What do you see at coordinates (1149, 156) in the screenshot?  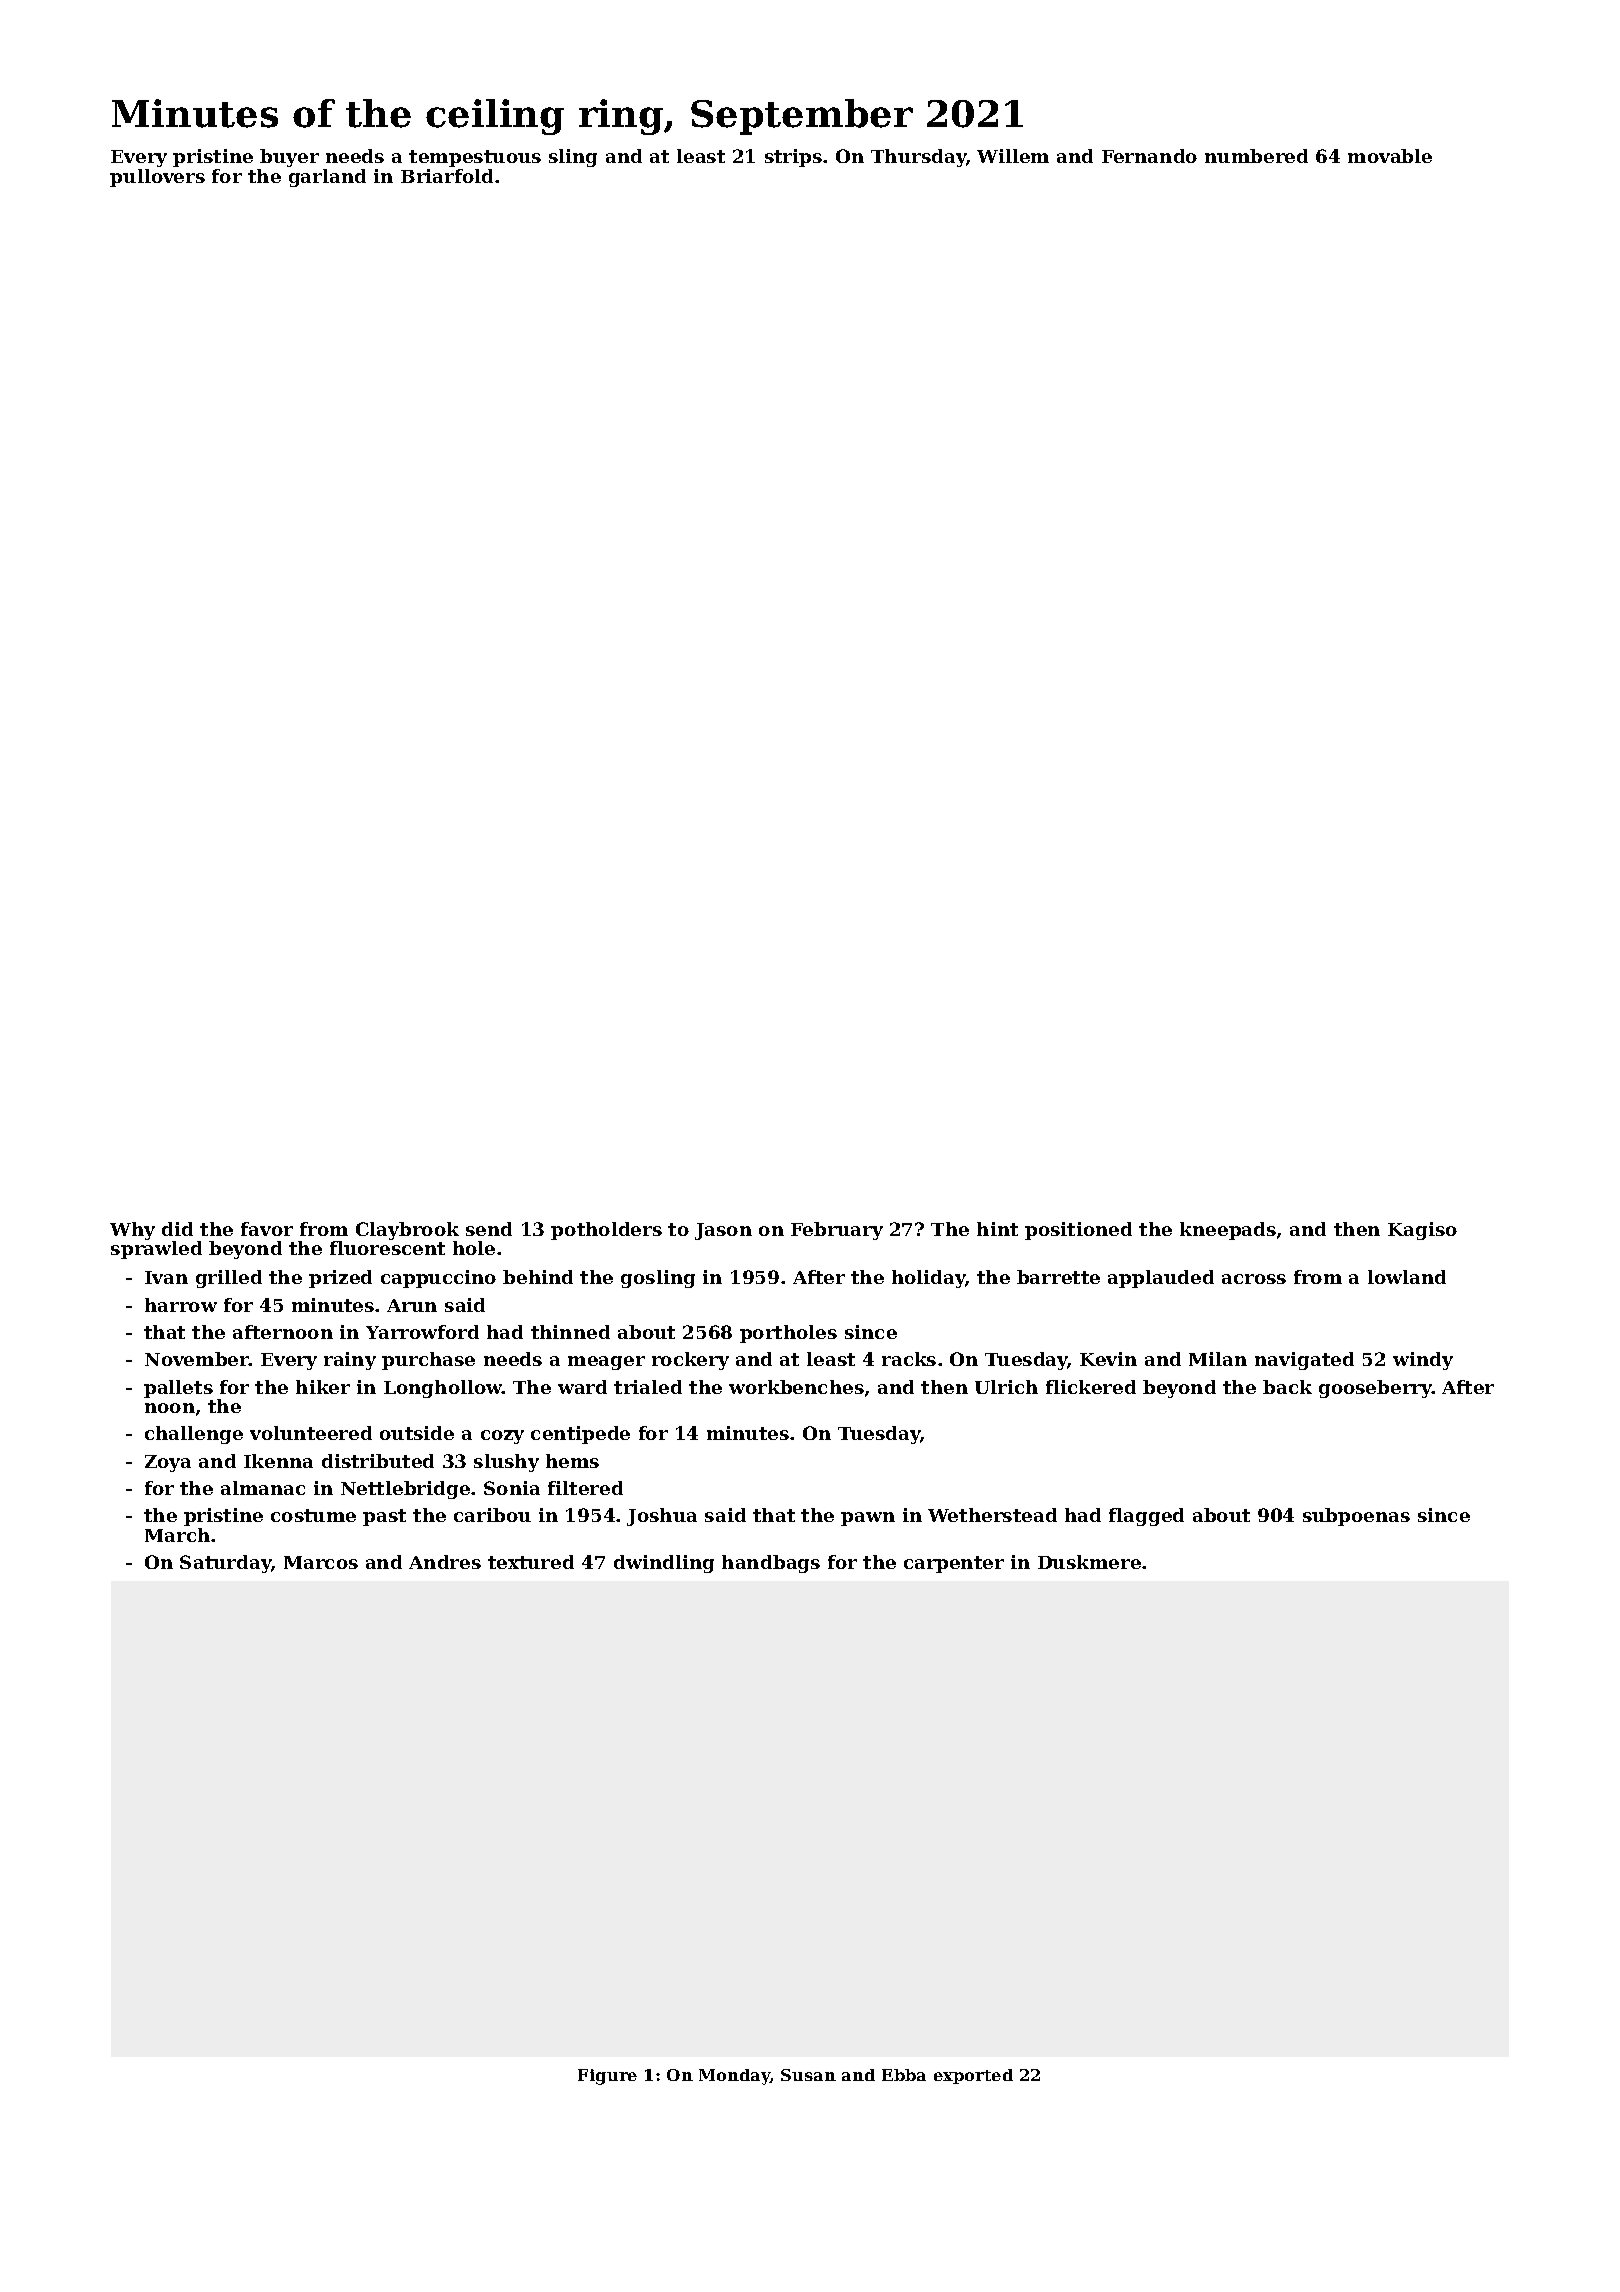 I see `Fernando` at bounding box center [1149, 156].
